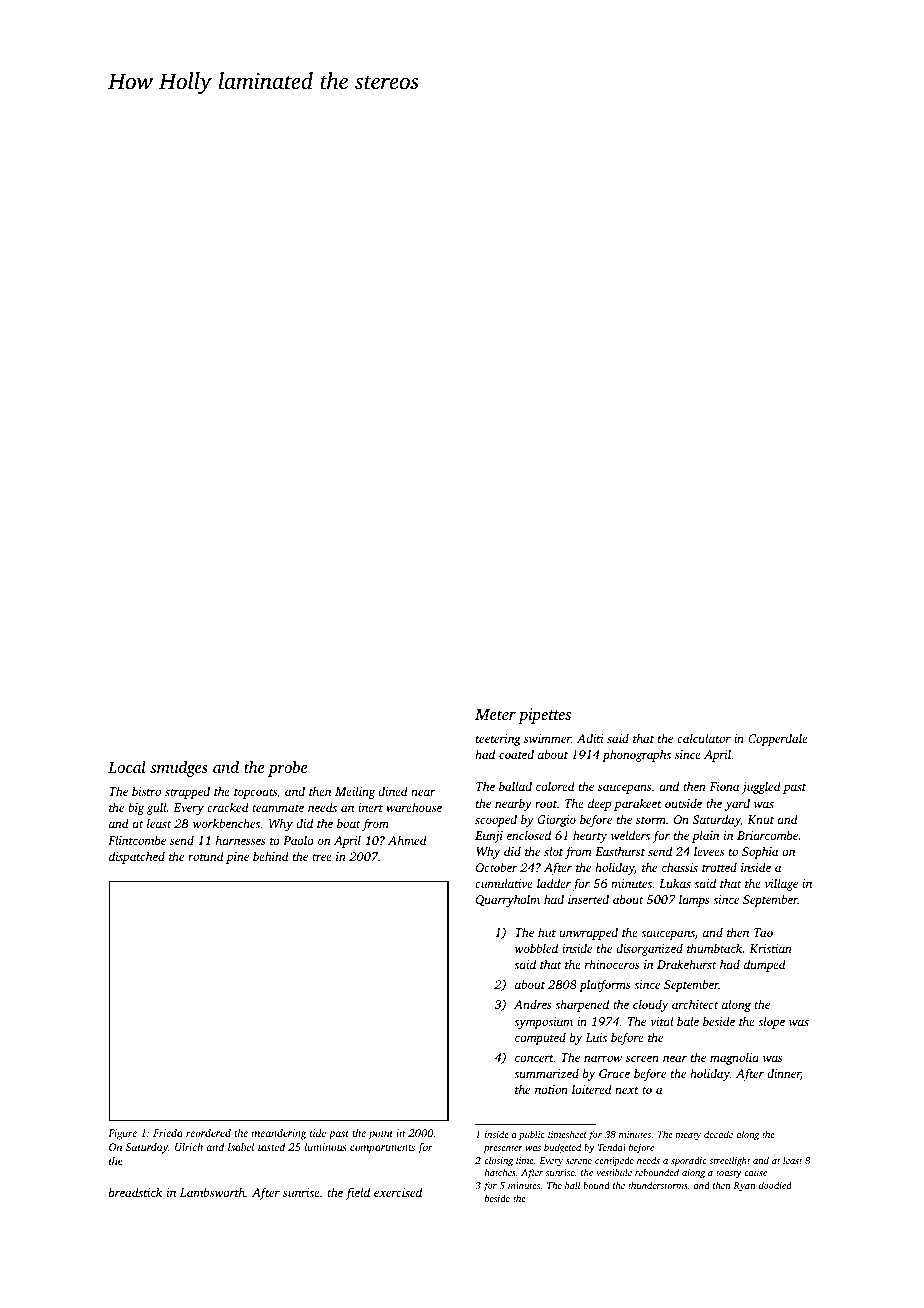 The width and height of the page is (924, 1308). Describe the element at coordinates (137, 857) in the page. I see `dispatched` at that location.
